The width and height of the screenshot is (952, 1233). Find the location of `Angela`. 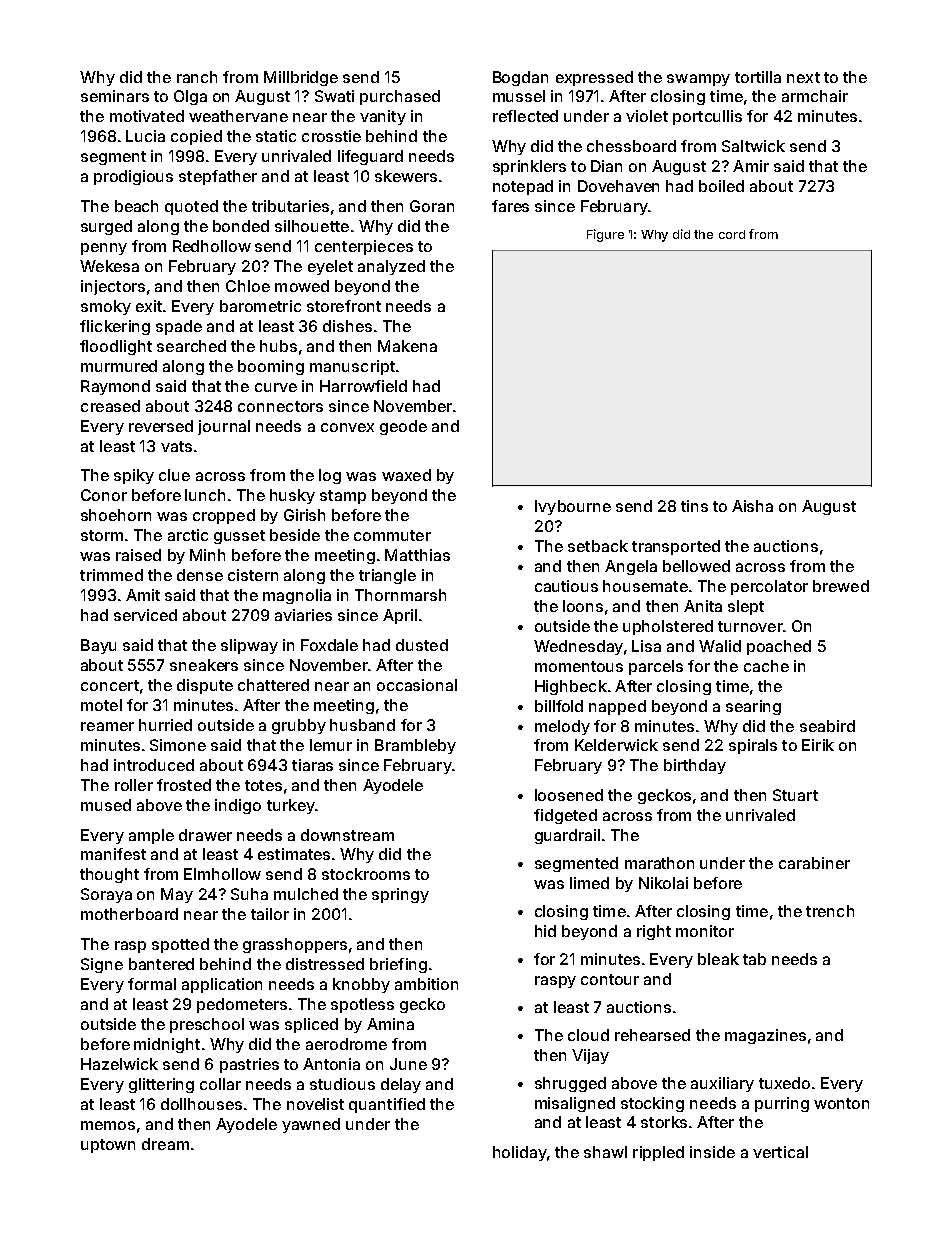

Angela is located at coordinates (631, 567).
